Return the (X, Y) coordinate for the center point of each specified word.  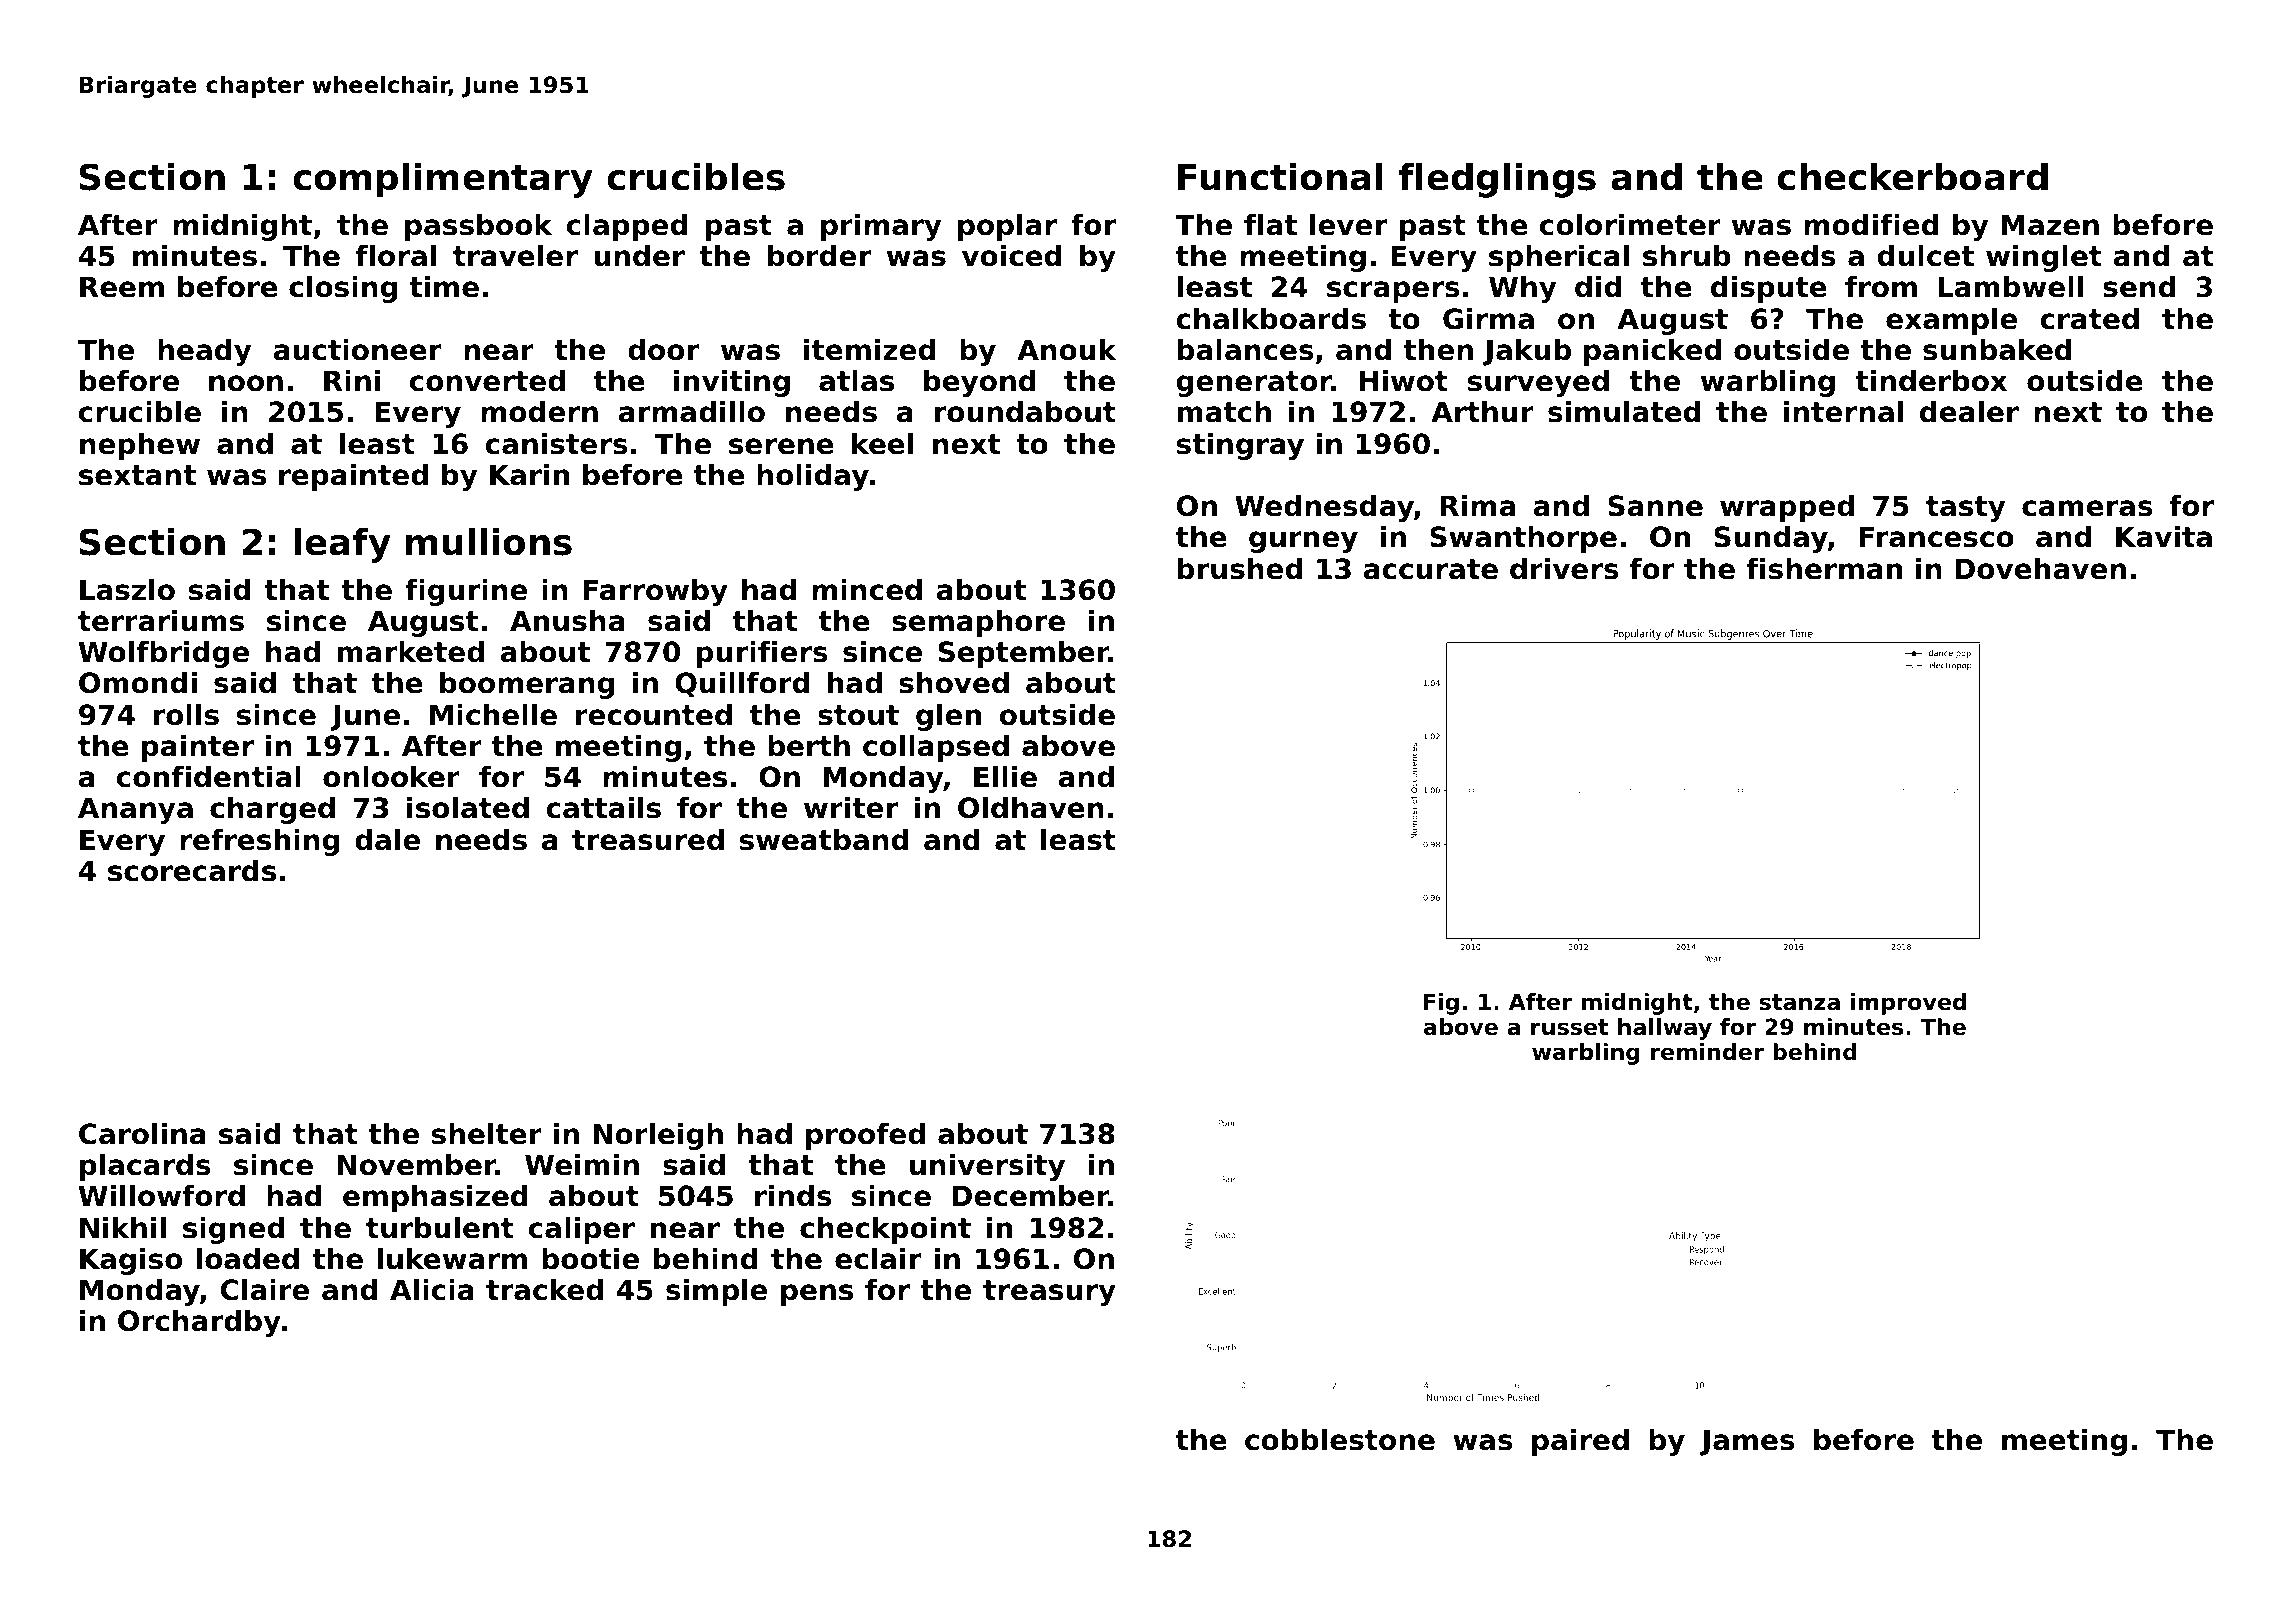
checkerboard (1912, 177)
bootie (590, 1259)
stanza (1799, 1002)
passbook (478, 227)
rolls (186, 715)
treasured (648, 840)
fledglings (1497, 180)
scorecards (192, 871)
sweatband (824, 840)
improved (1908, 1004)
